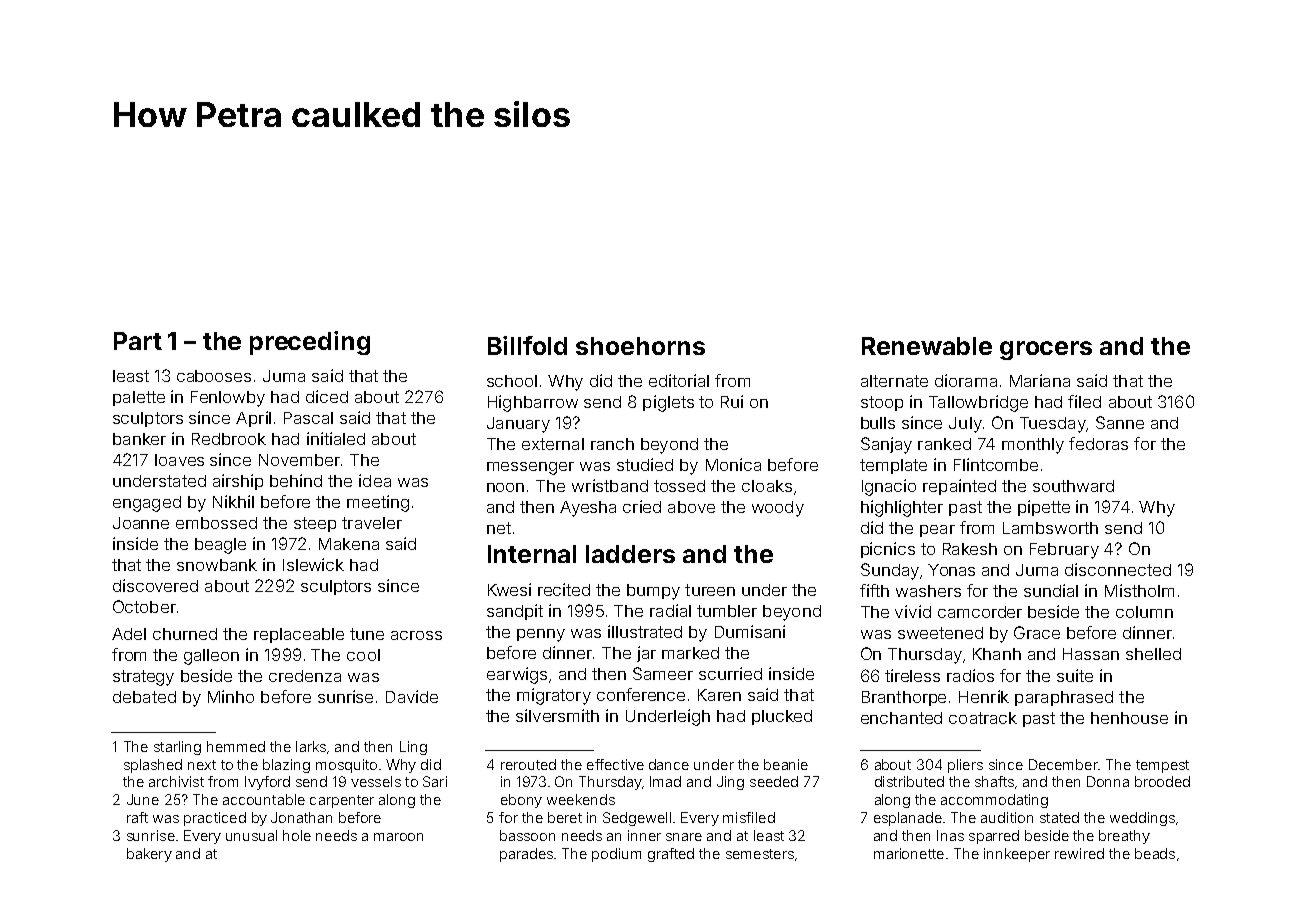 The image size is (1308, 924). I want to click on June, so click(143, 799).
